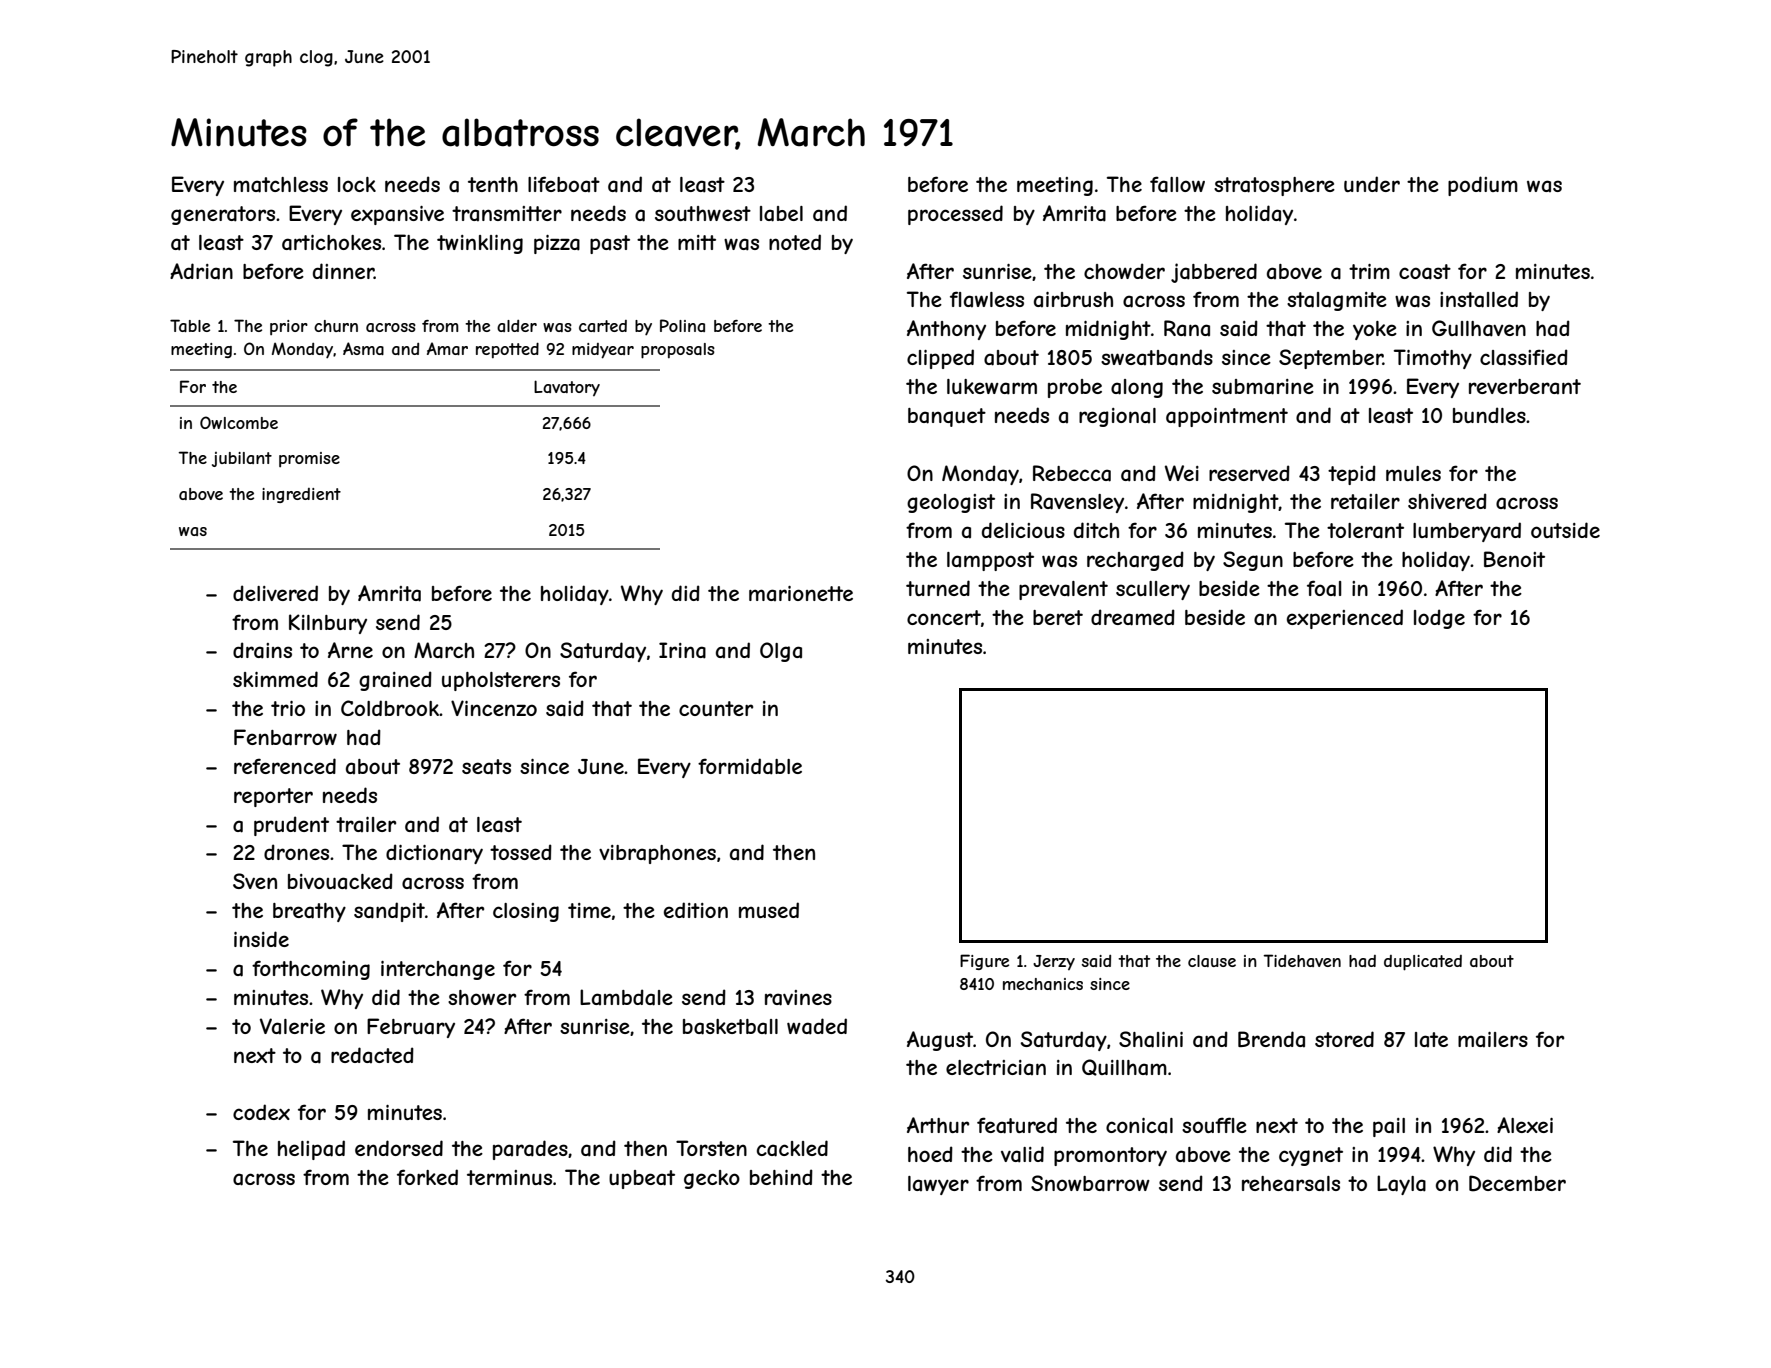  Describe the element at coordinates (343, 271) in the document. I see `dinner` at that location.
